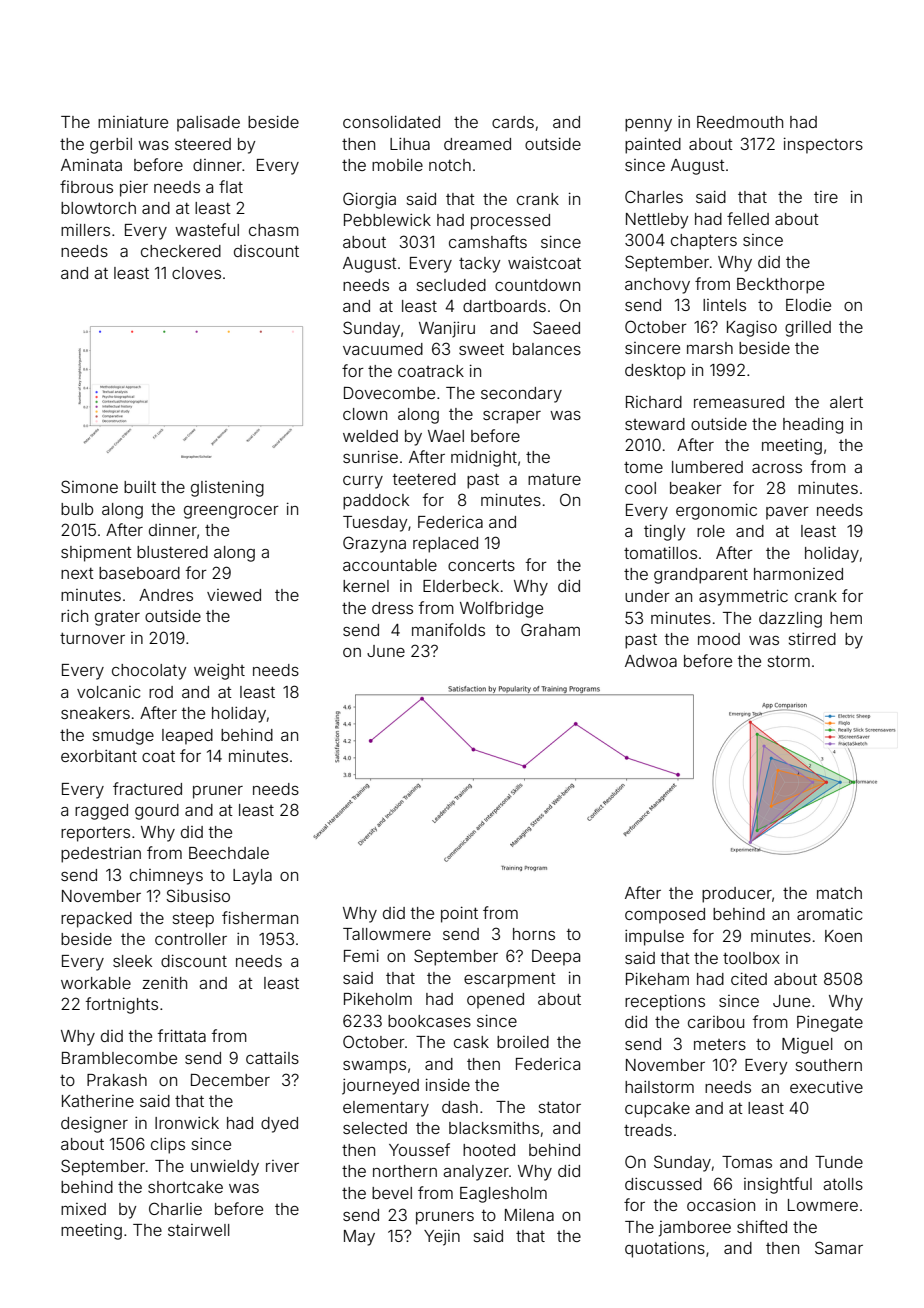 The width and height of the screenshot is (924, 1308). What do you see at coordinates (640, 488) in the screenshot?
I see `cool` at bounding box center [640, 488].
